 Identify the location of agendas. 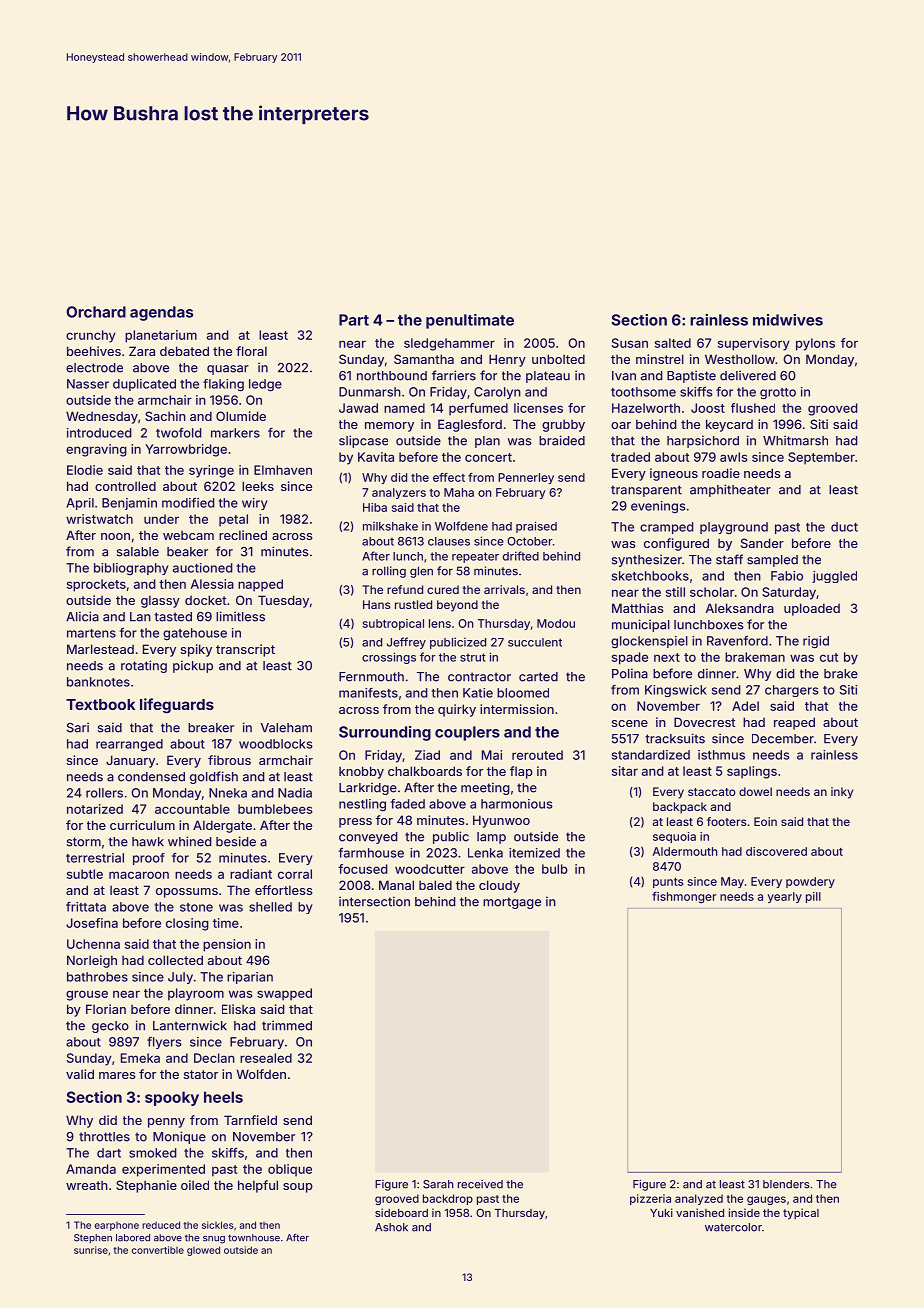
(161, 313).
